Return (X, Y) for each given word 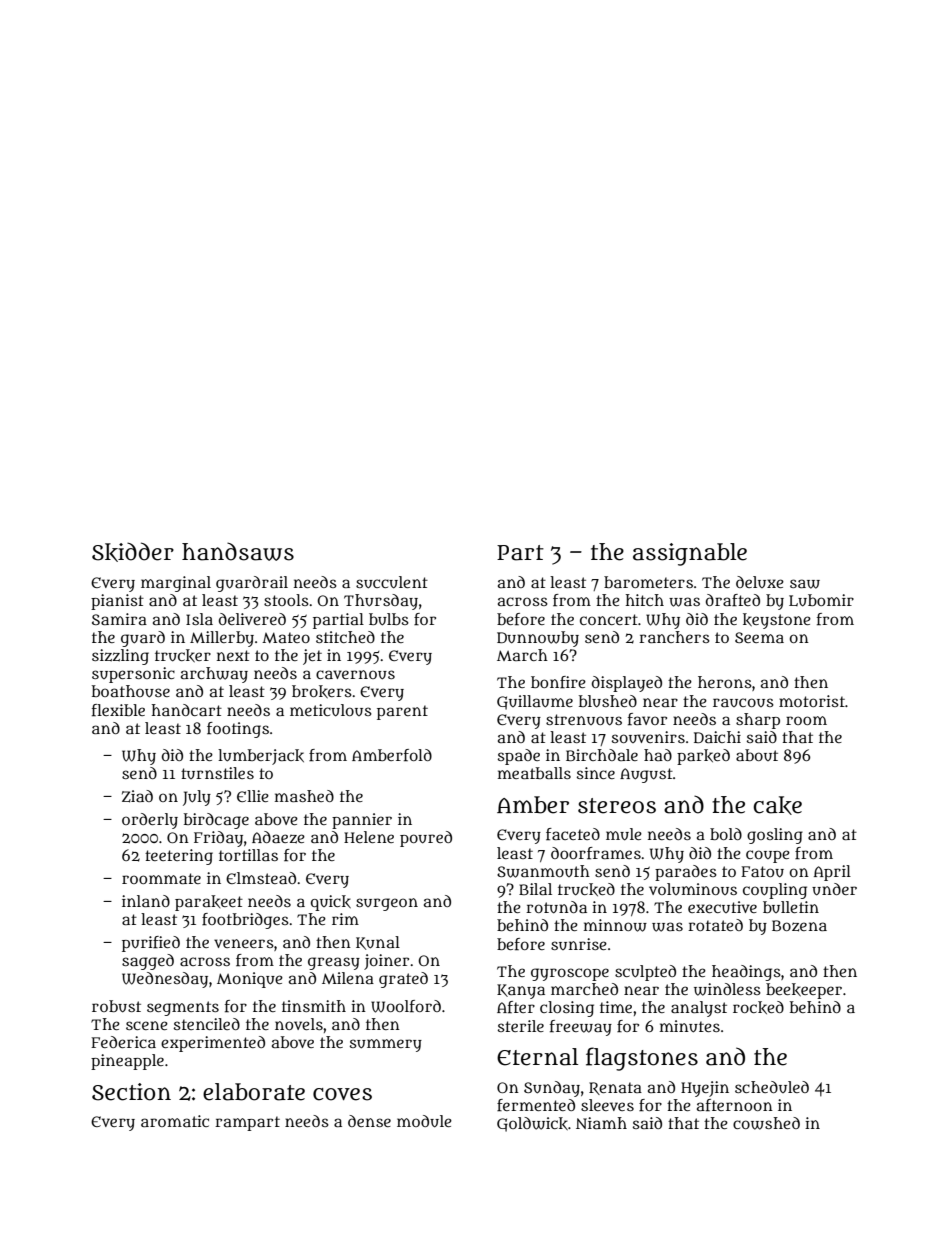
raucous (743, 702)
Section (131, 1092)
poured (426, 839)
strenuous (584, 720)
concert (609, 619)
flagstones (642, 1059)
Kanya (521, 991)
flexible (118, 710)
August (646, 775)
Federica (123, 1042)
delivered (252, 619)
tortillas (248, 855)
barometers (648, 582)
